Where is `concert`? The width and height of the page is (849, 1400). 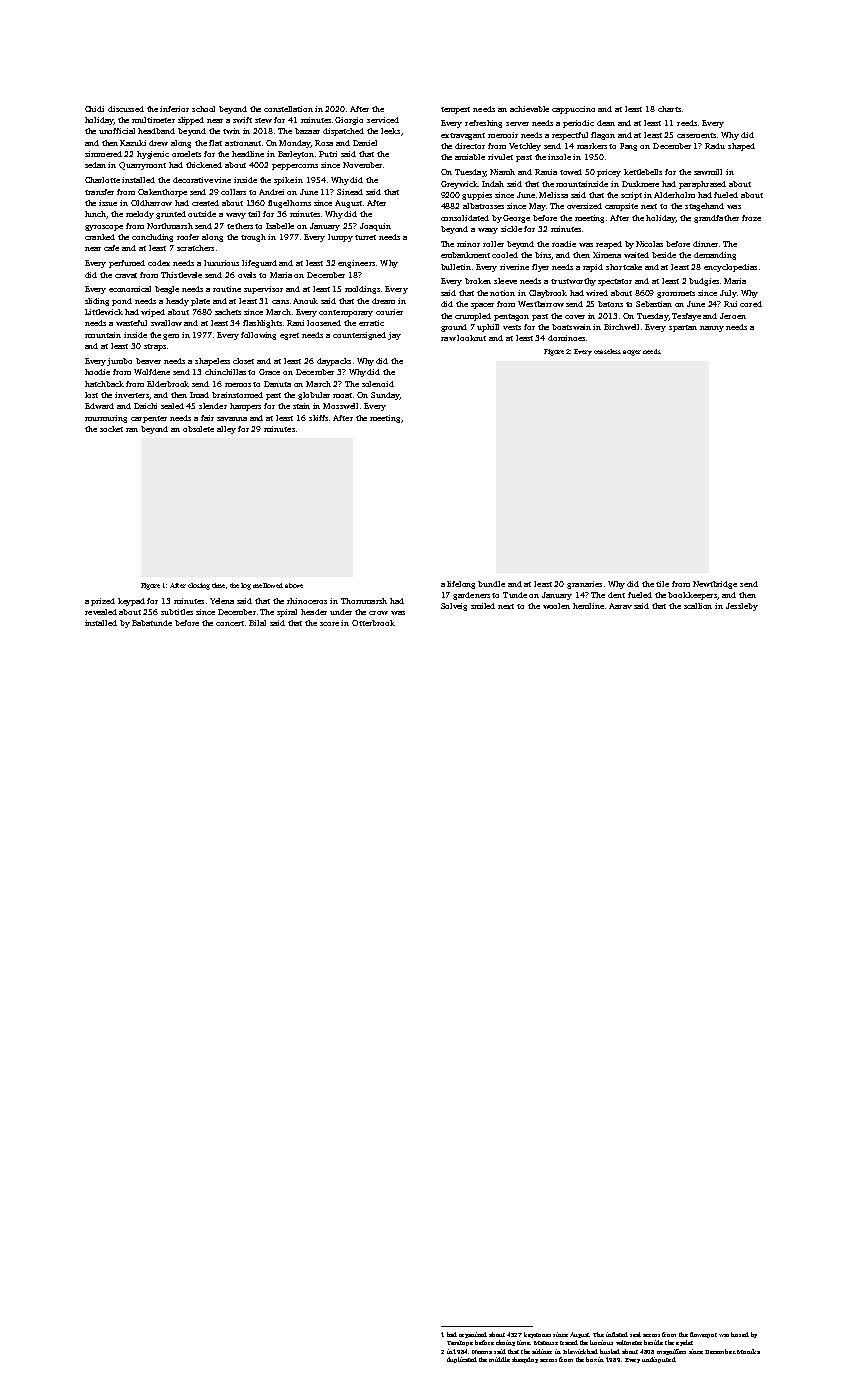 concert is located at coordinates (230, 623).
